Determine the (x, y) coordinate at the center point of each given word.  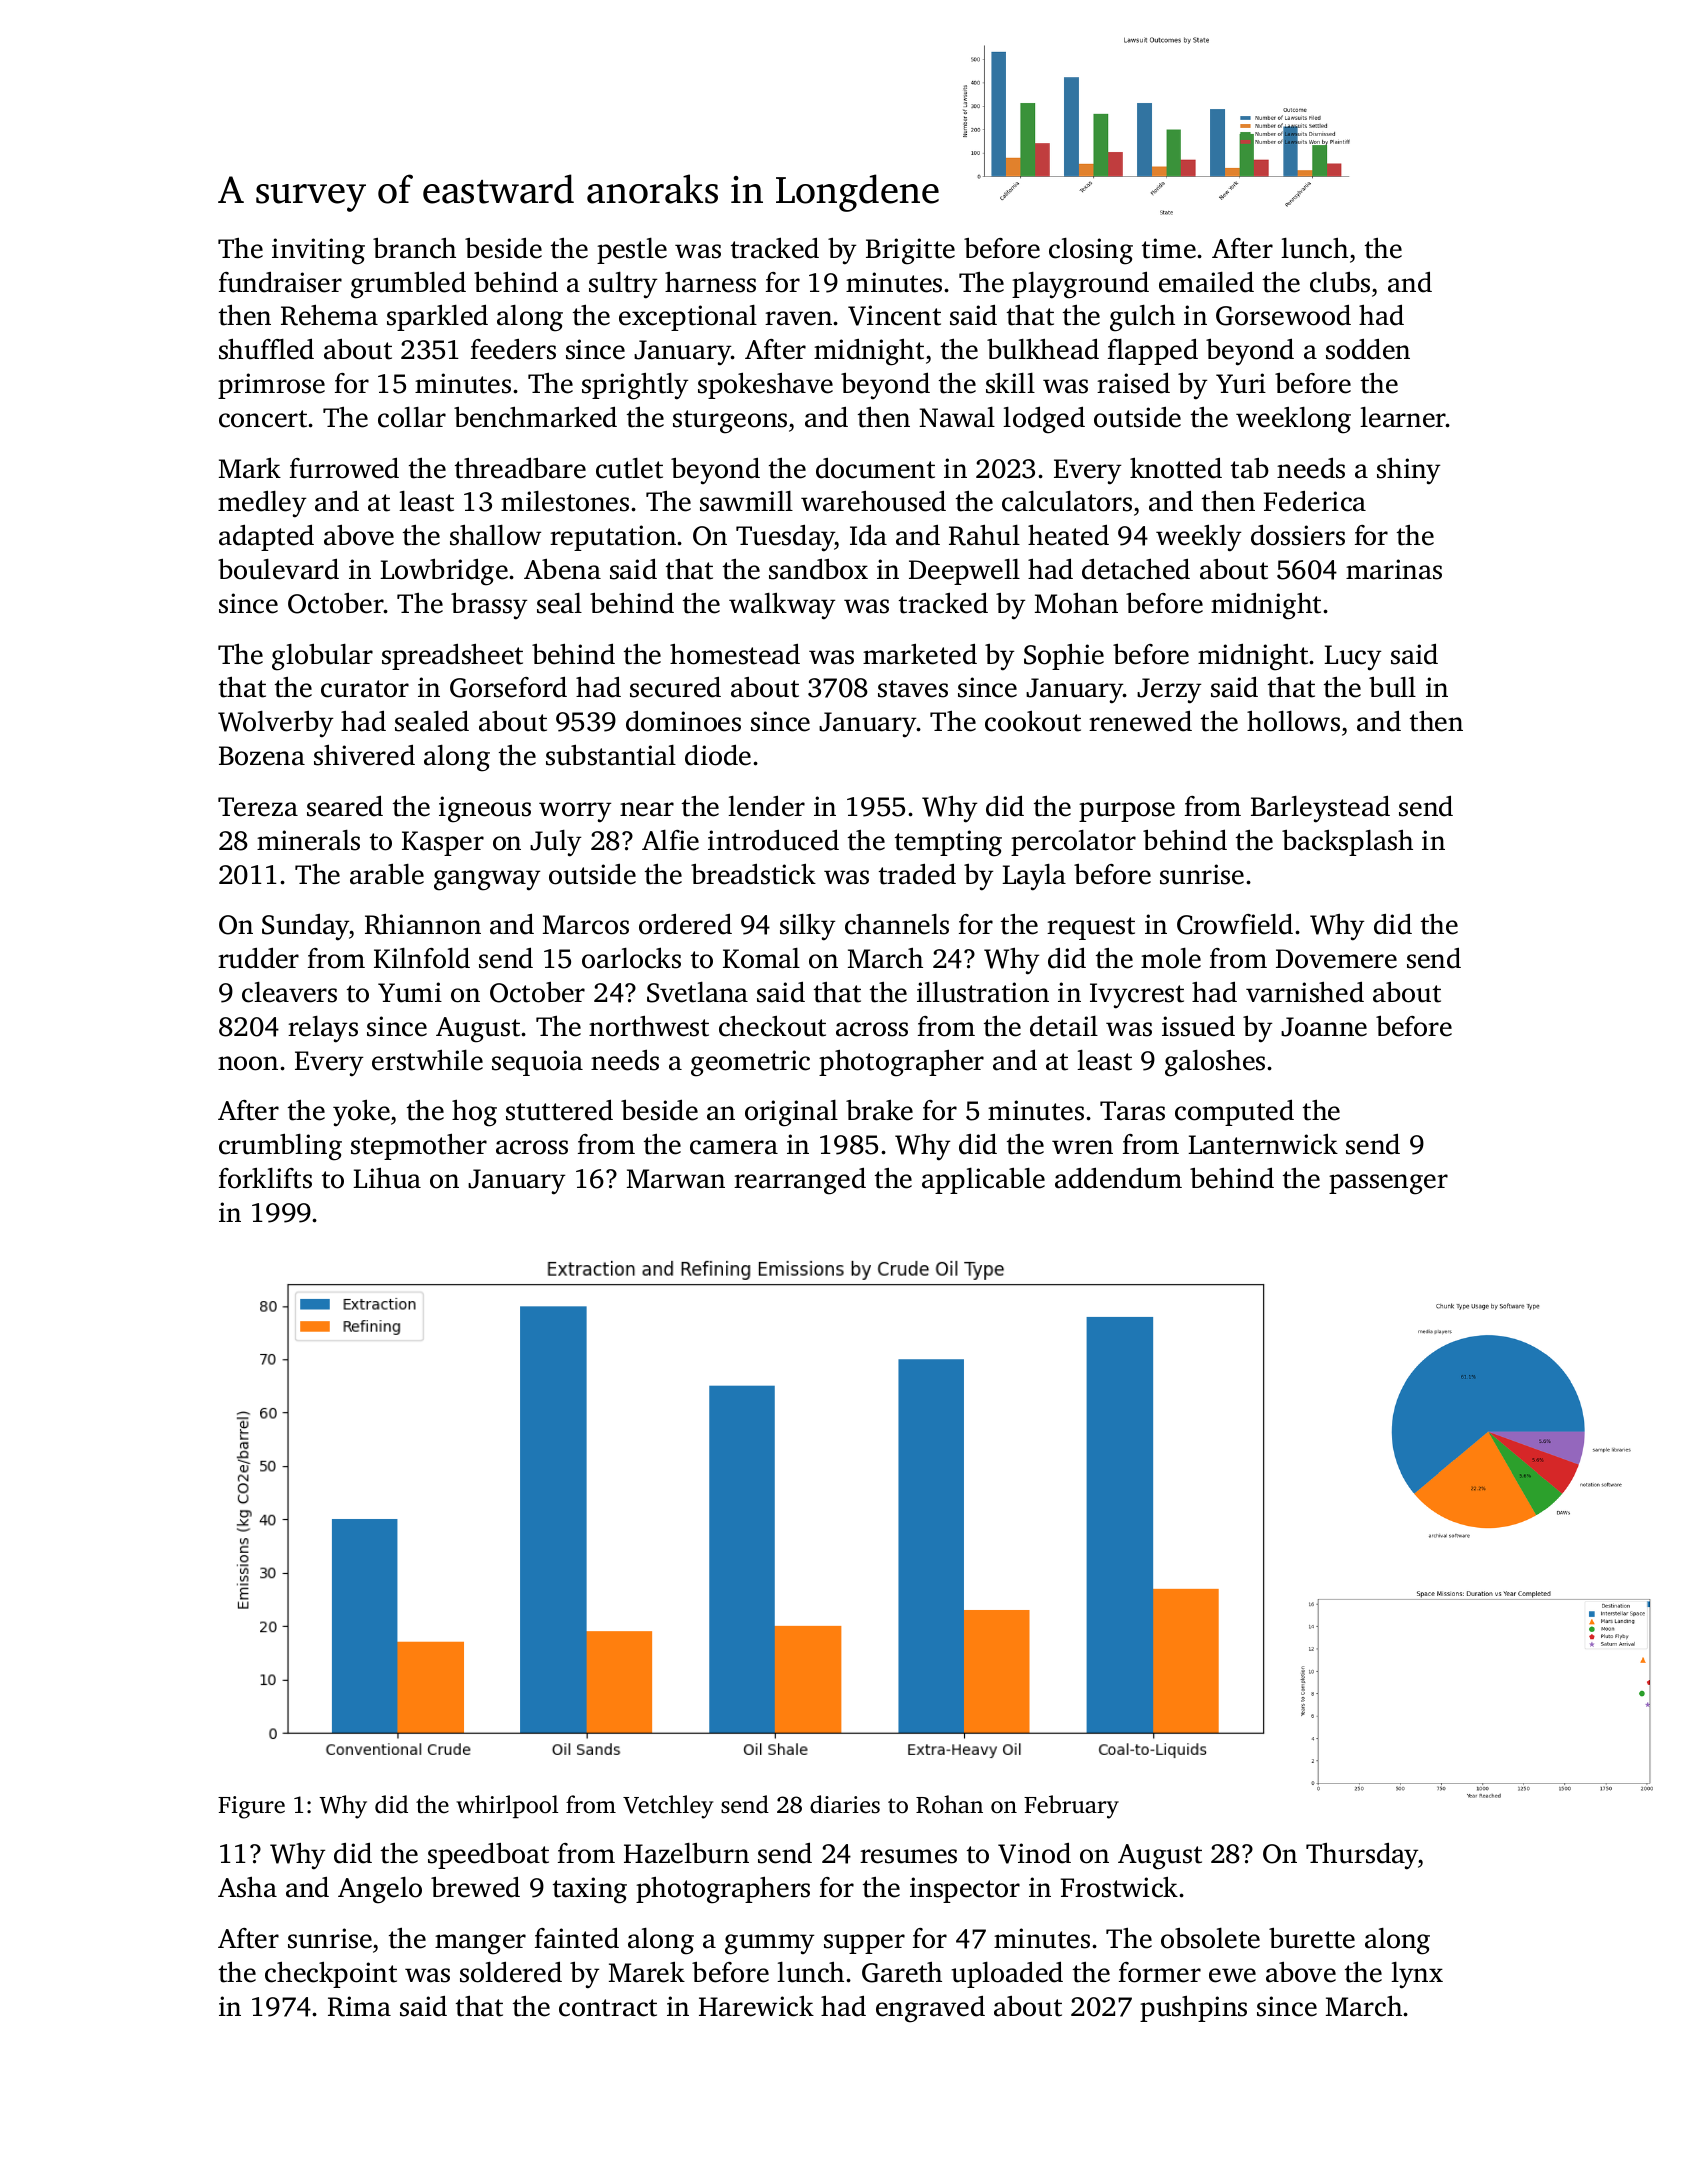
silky (807, 927)
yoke (361, 1113)
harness (710, 282)
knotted (1176, 468)
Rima (359, 2006)
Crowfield (1235, 924)
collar (412, 417)
